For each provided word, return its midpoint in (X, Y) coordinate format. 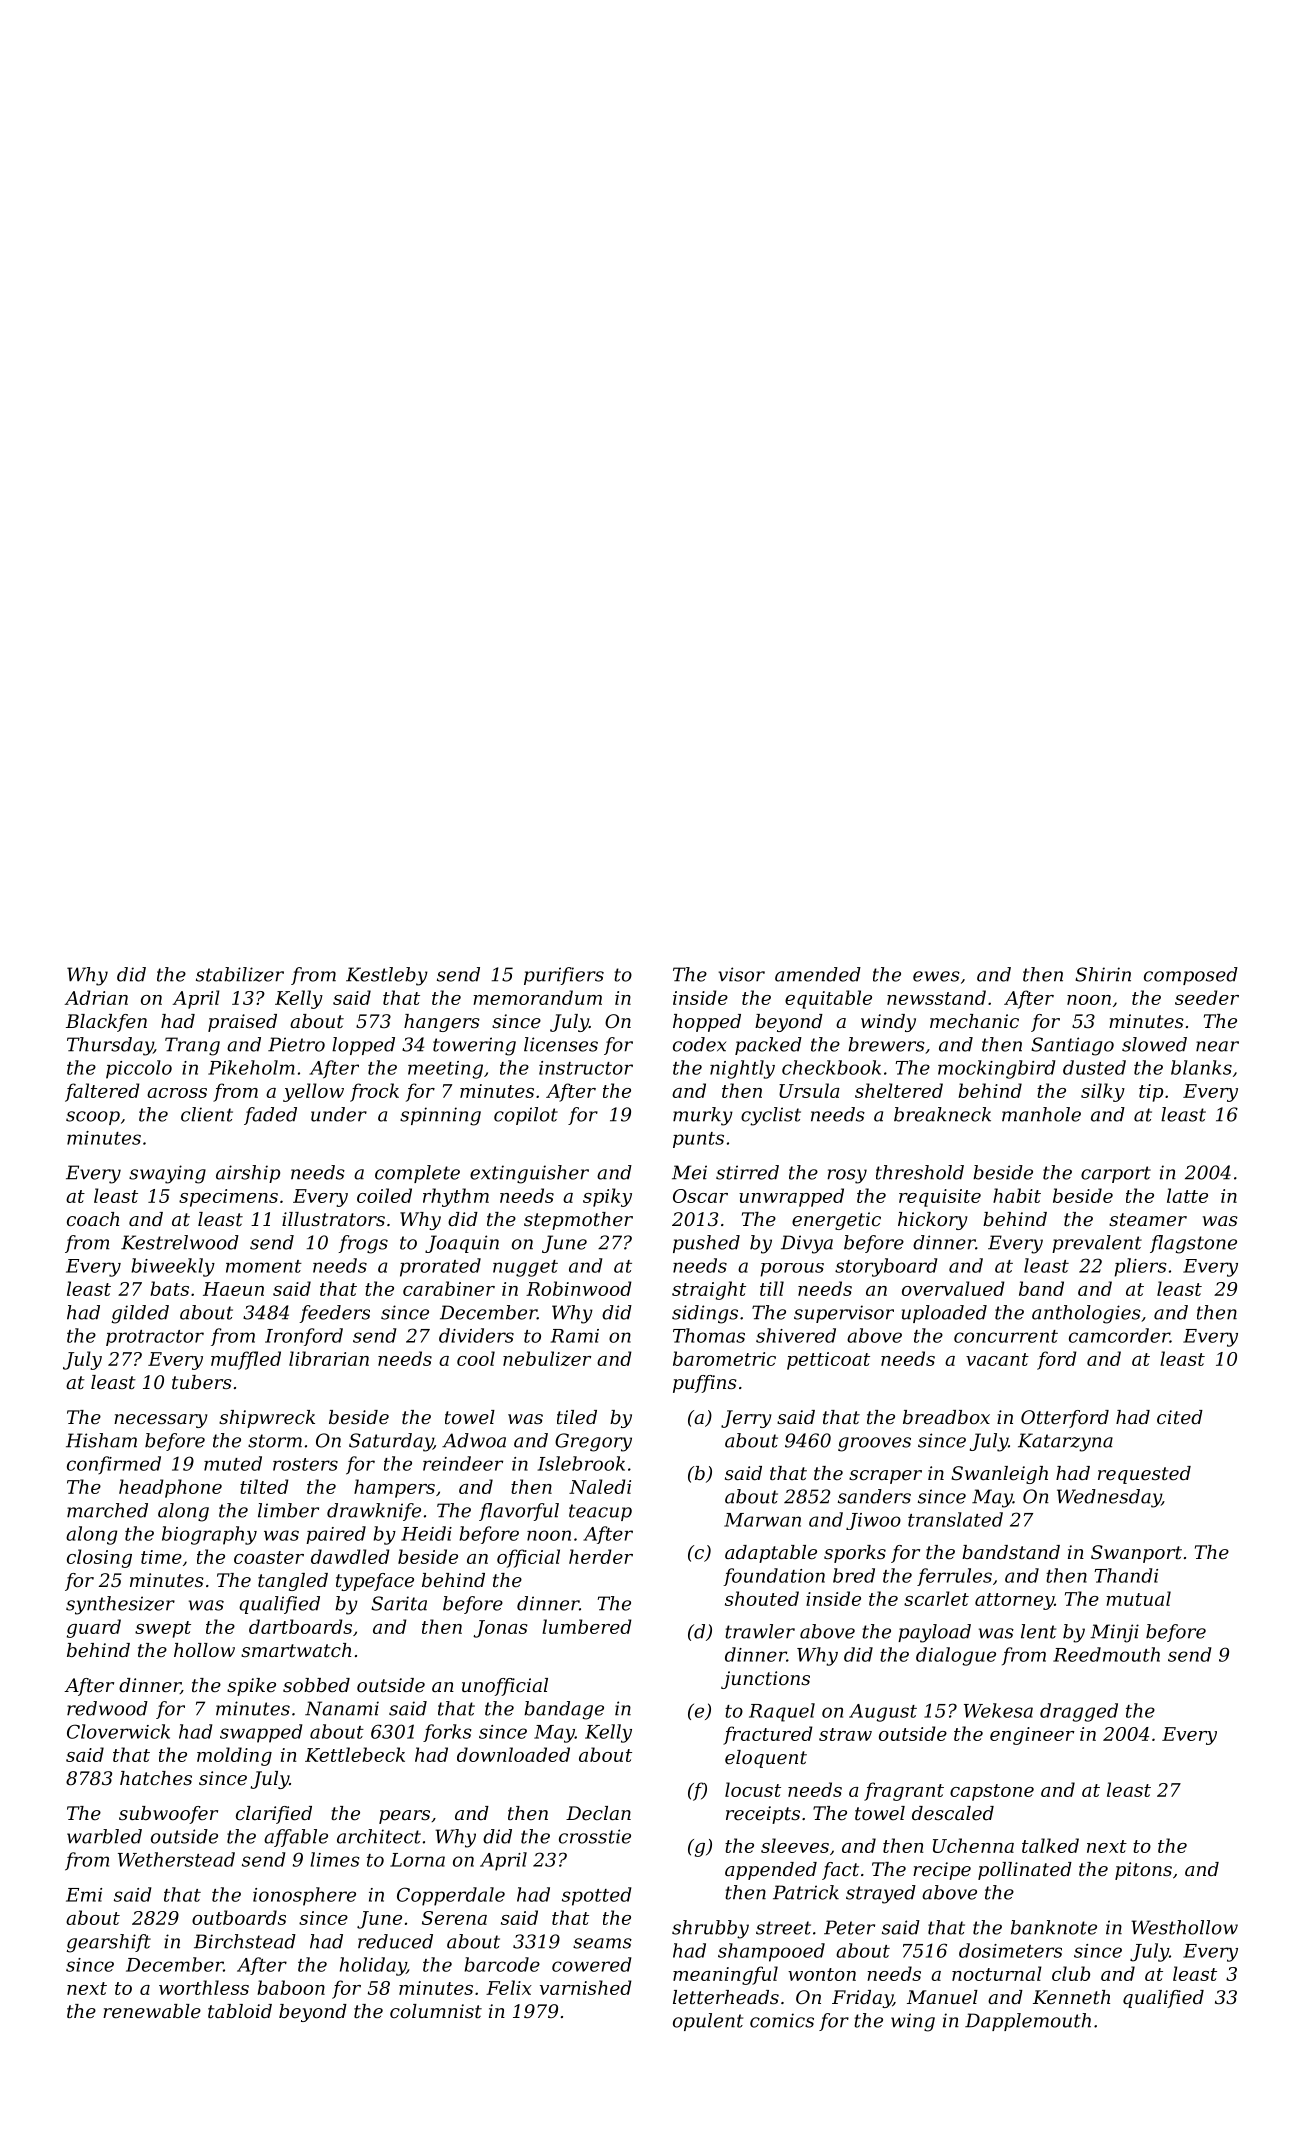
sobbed (316, 1685)
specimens (228, 1198)
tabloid (240, 2011)
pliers (1140, 1267)
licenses (561, 1044)
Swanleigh (999, 1475)
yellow (313, 1092)
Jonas (500, 1629)
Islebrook (581, 1463)
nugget (525, 1268)
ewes (936, 976)
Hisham (101, 1440)
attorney (1014, 1601)
